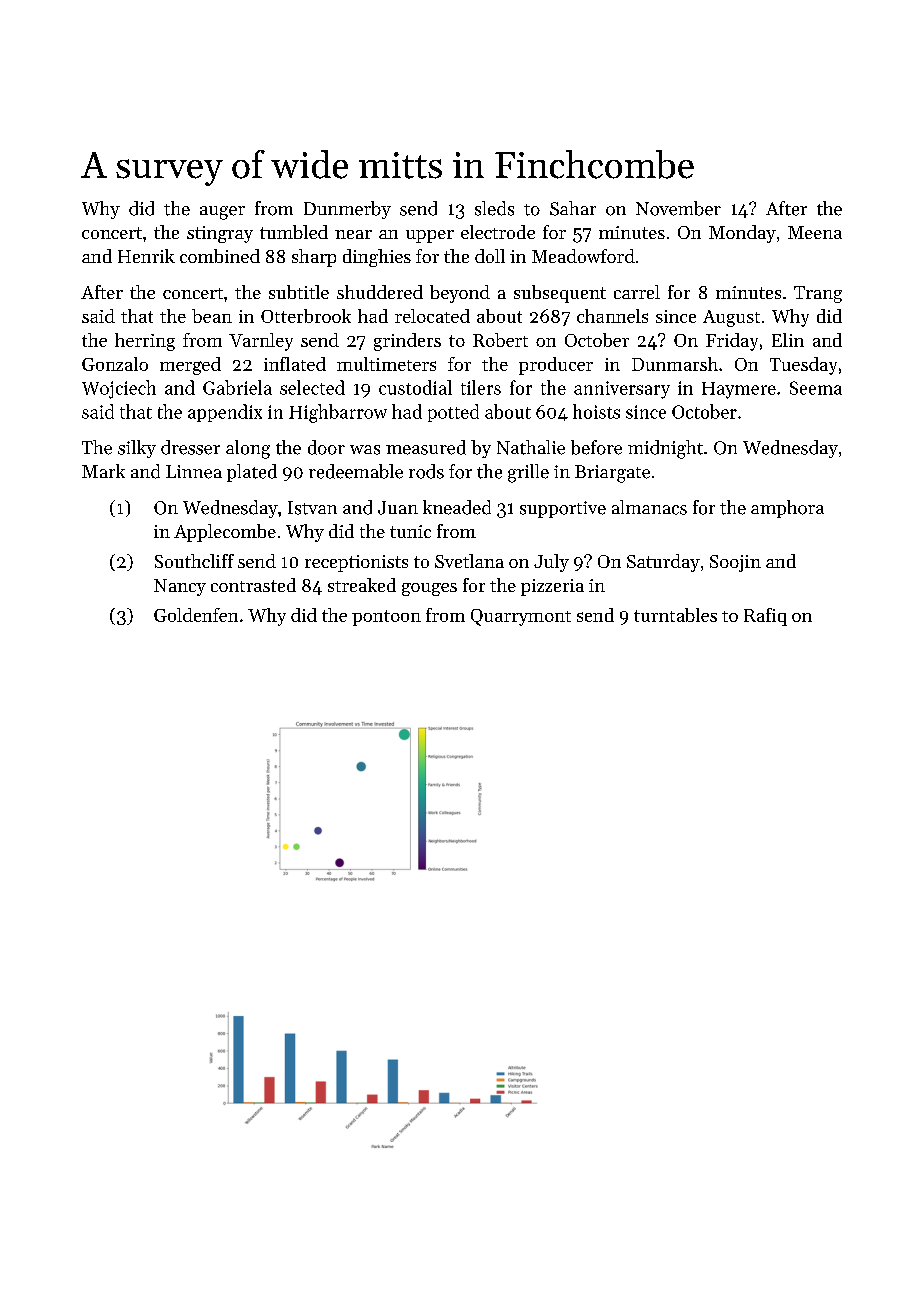 This screenshot has height=1314, width=924. Describe the element at coordinates (637, 292) in the screenshot. I see `carrel` at that location.
